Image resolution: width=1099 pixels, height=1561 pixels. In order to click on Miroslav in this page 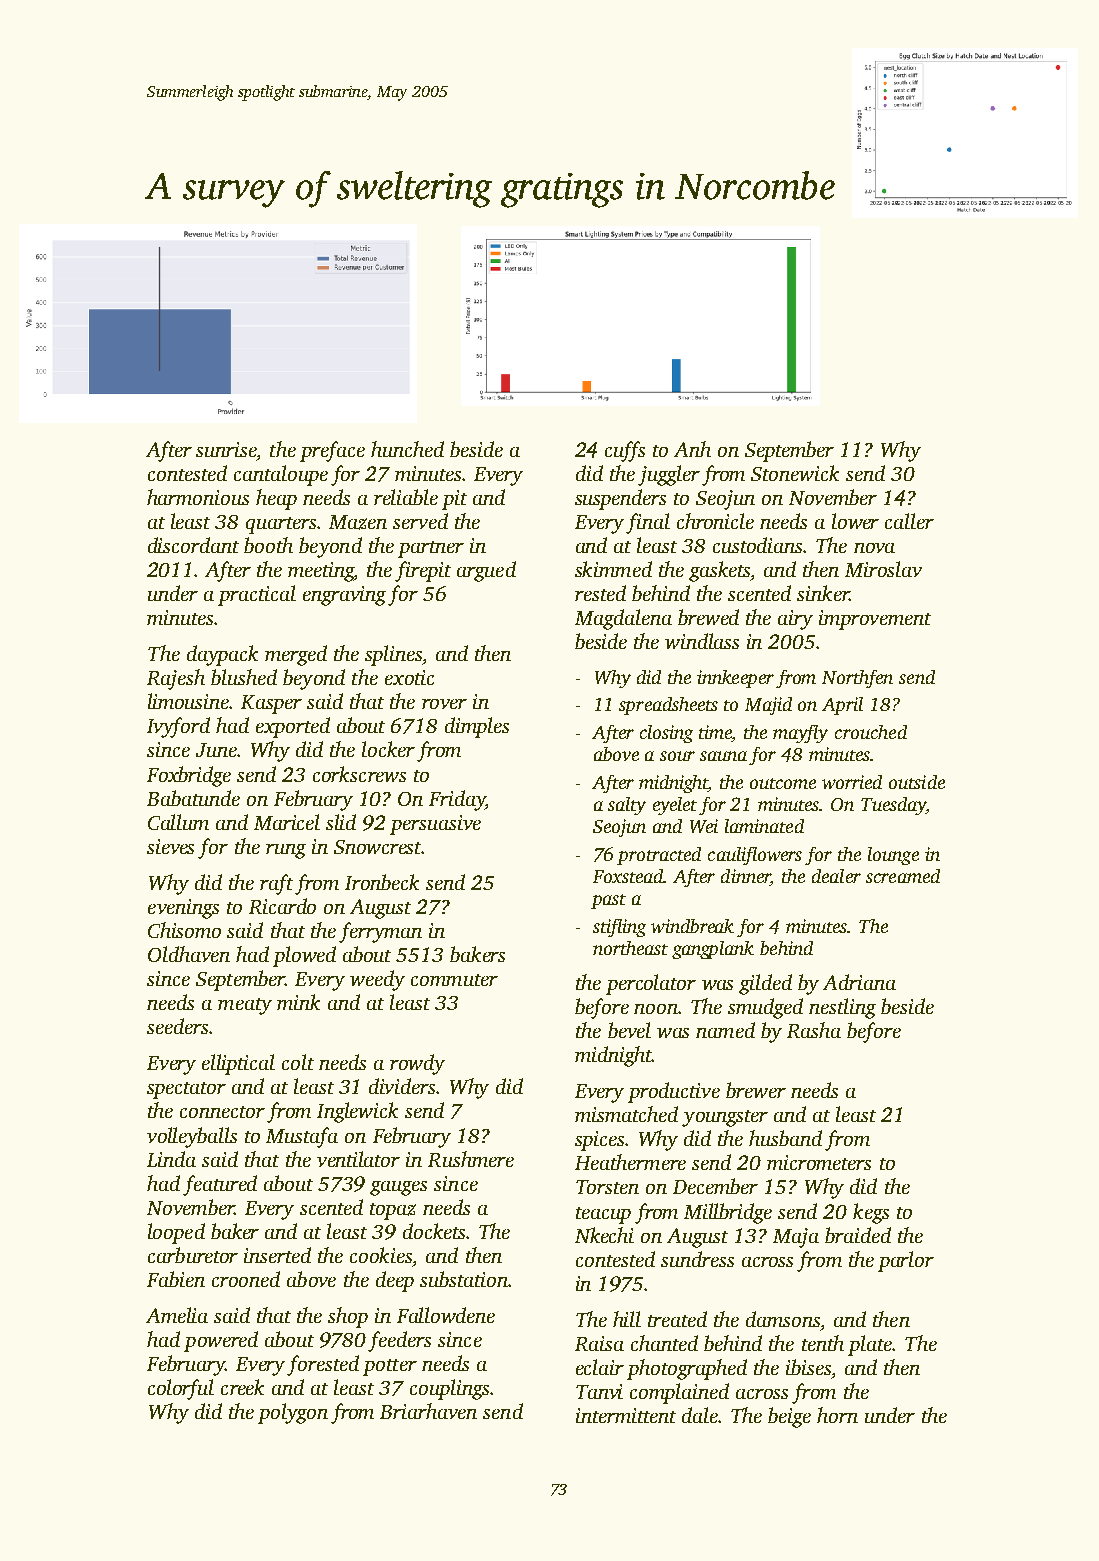, I will do `click(883, 569)`.
